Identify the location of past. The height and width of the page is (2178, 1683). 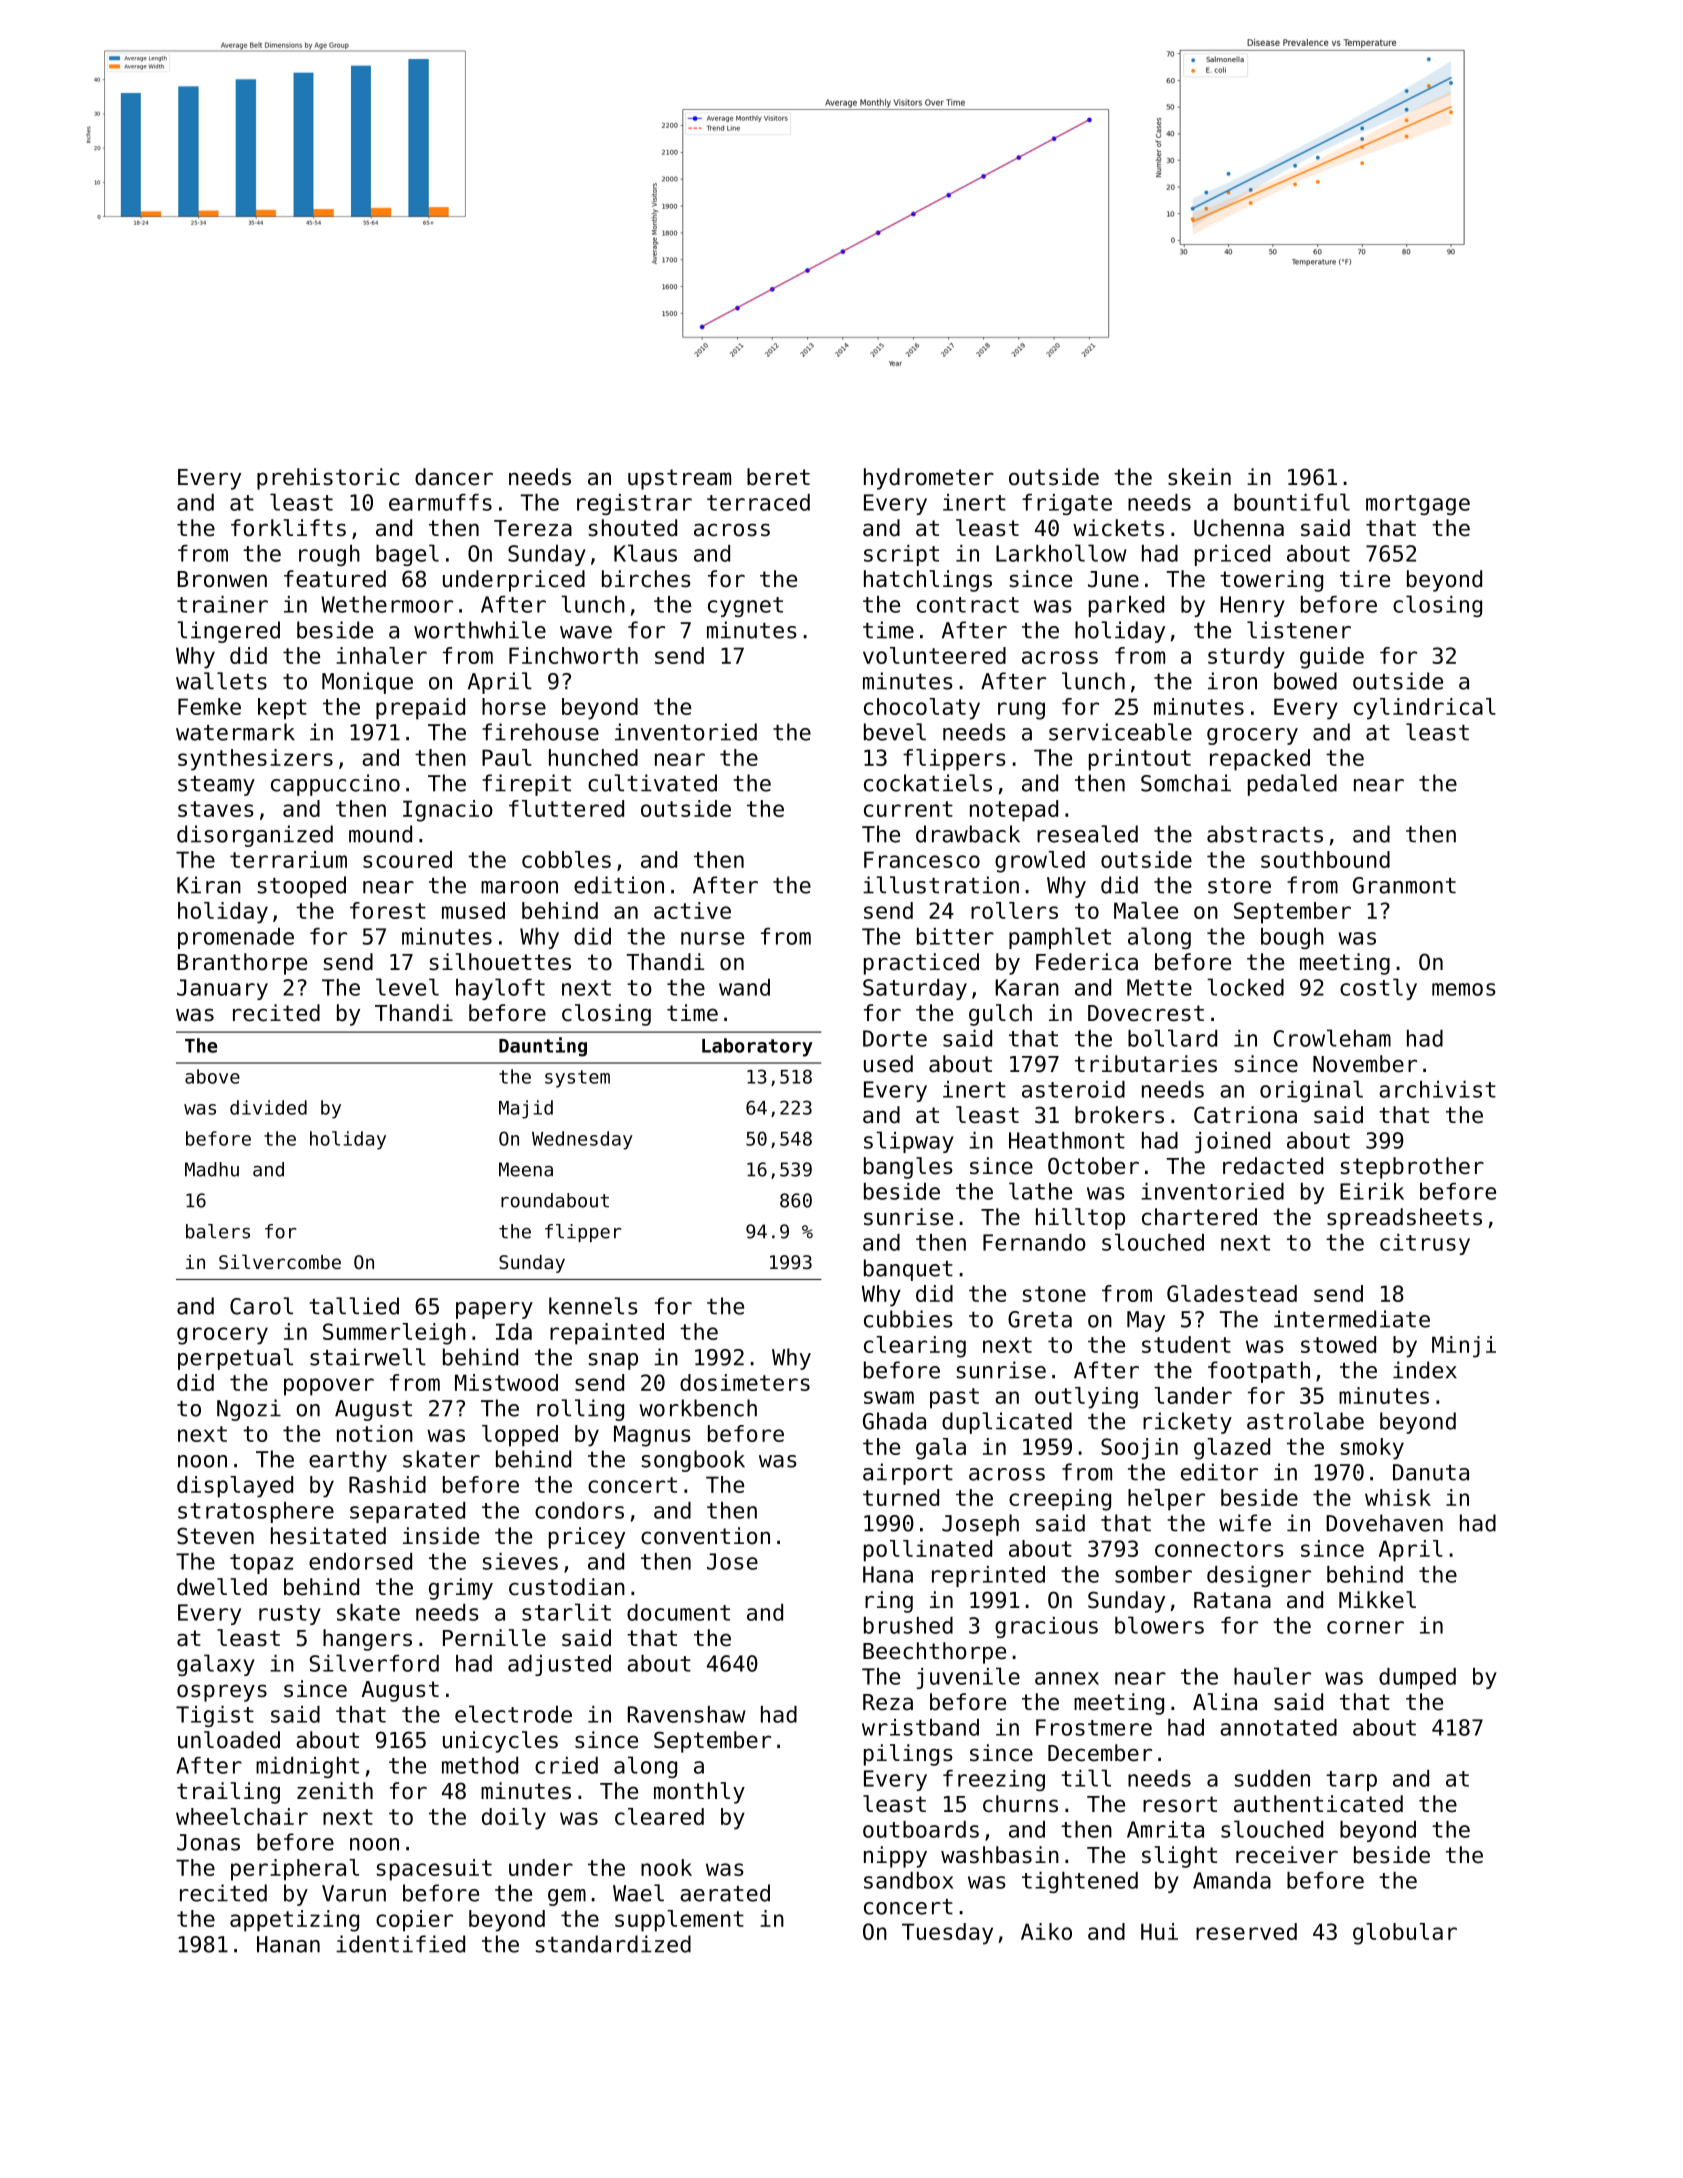
(954, 1398).
